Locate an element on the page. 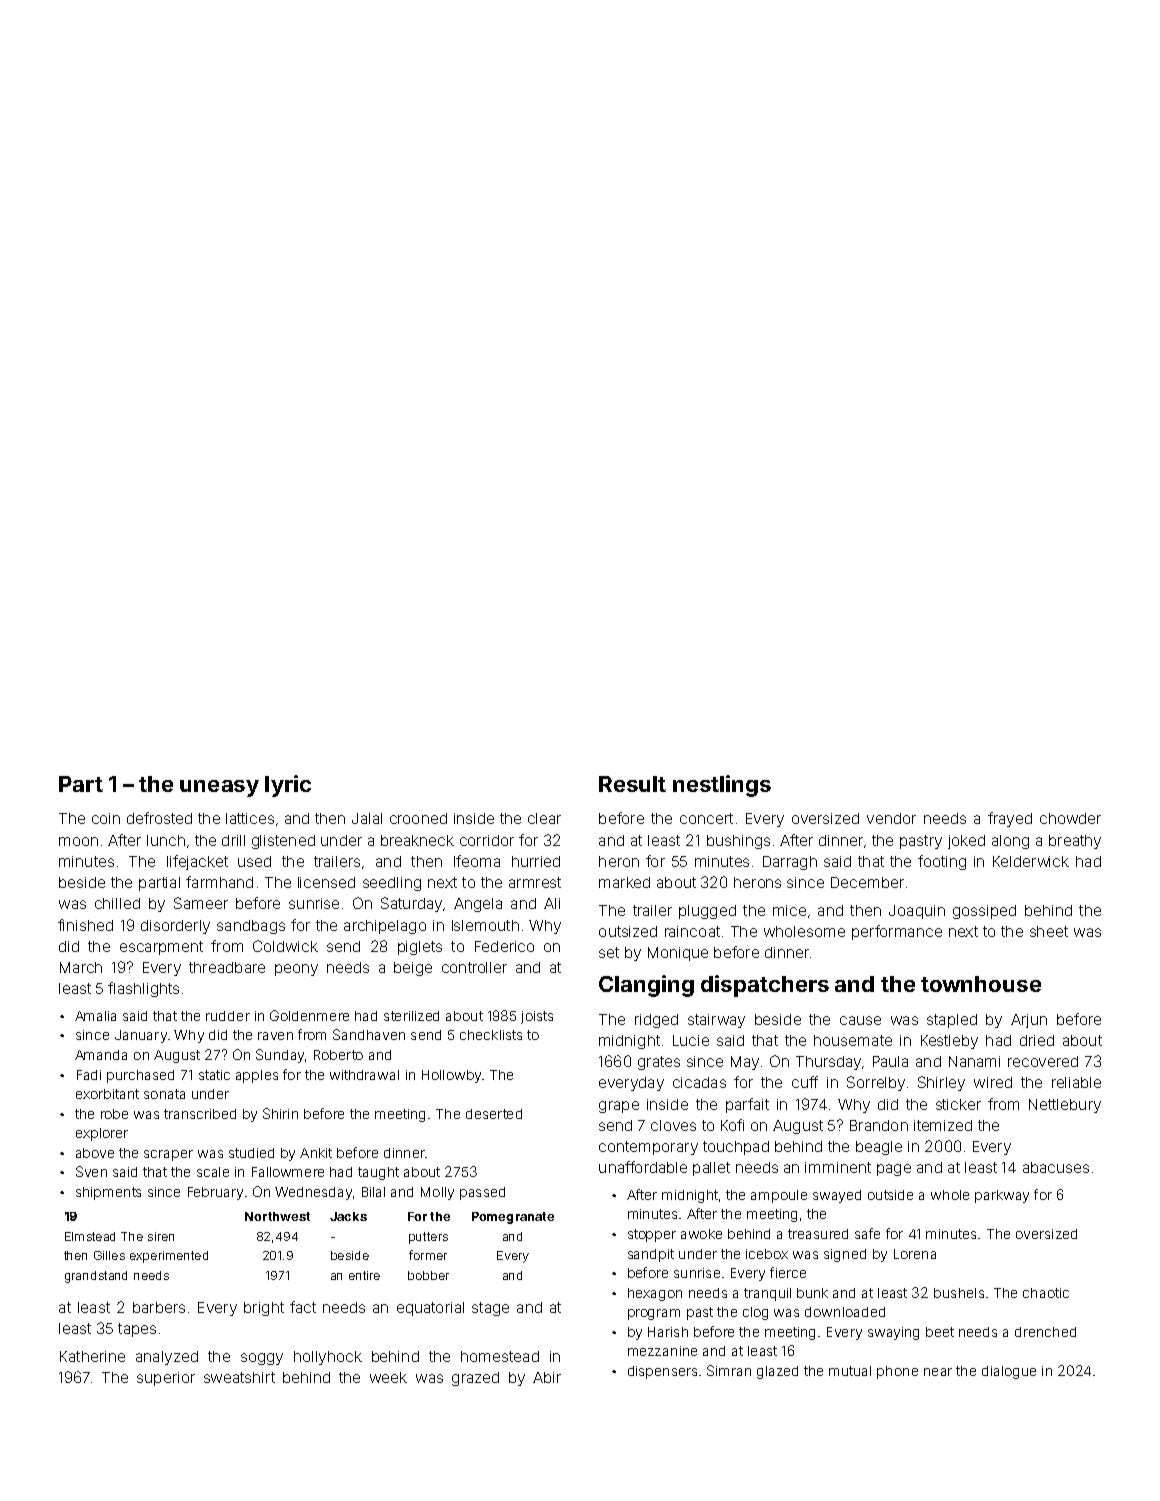 The image size is (1160, 1501). Ifeoma is located at coordinates (477, 861).
